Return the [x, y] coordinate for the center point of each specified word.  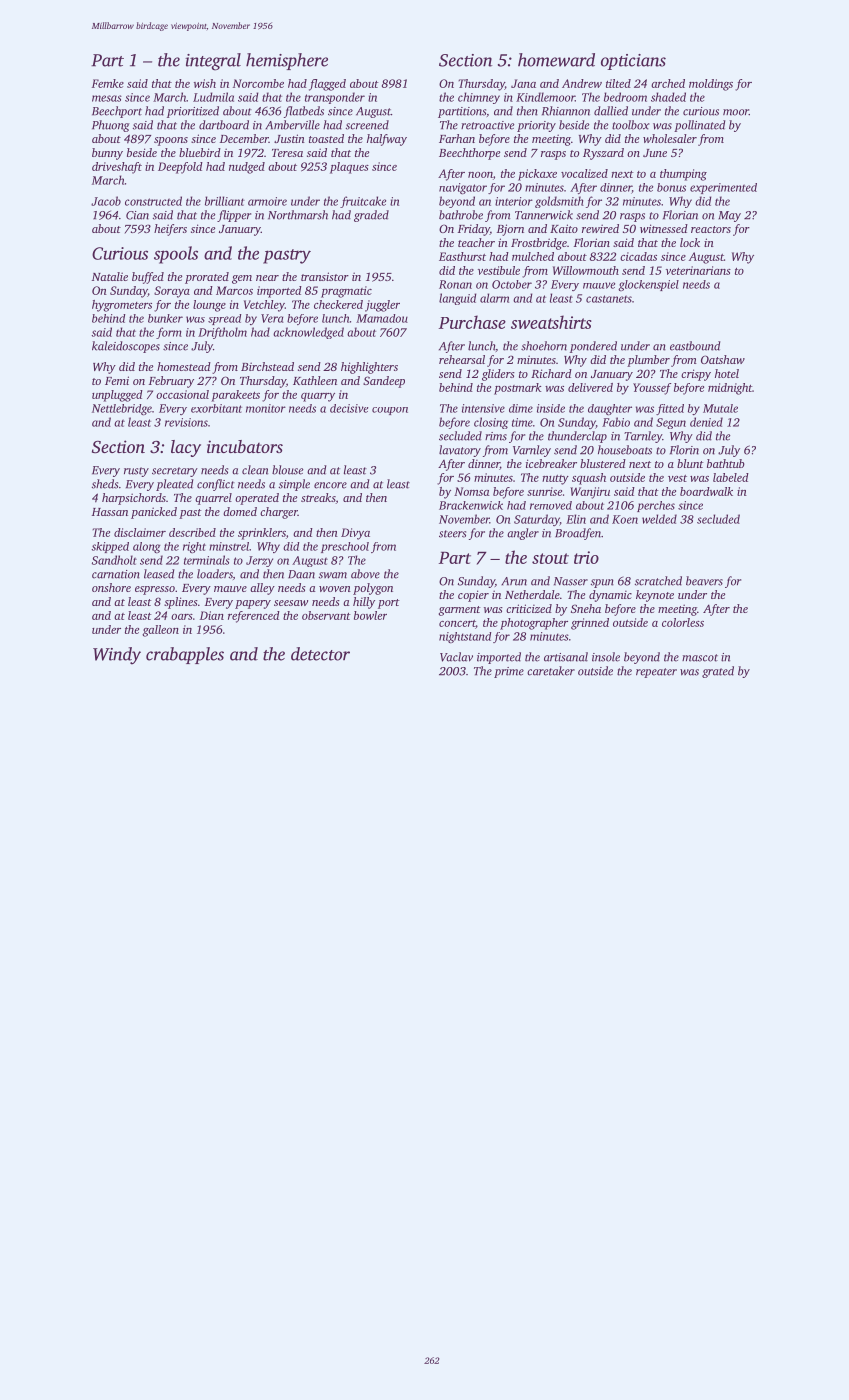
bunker [165, 318]
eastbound [695, 346]
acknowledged [308, 333]
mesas [107, 98]
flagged [327, 85]
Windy [117, 656]
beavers [704, 581]
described [192, 532]
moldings [711, 85]
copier [473, 596]
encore [330, 485]
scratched [658, 581]
